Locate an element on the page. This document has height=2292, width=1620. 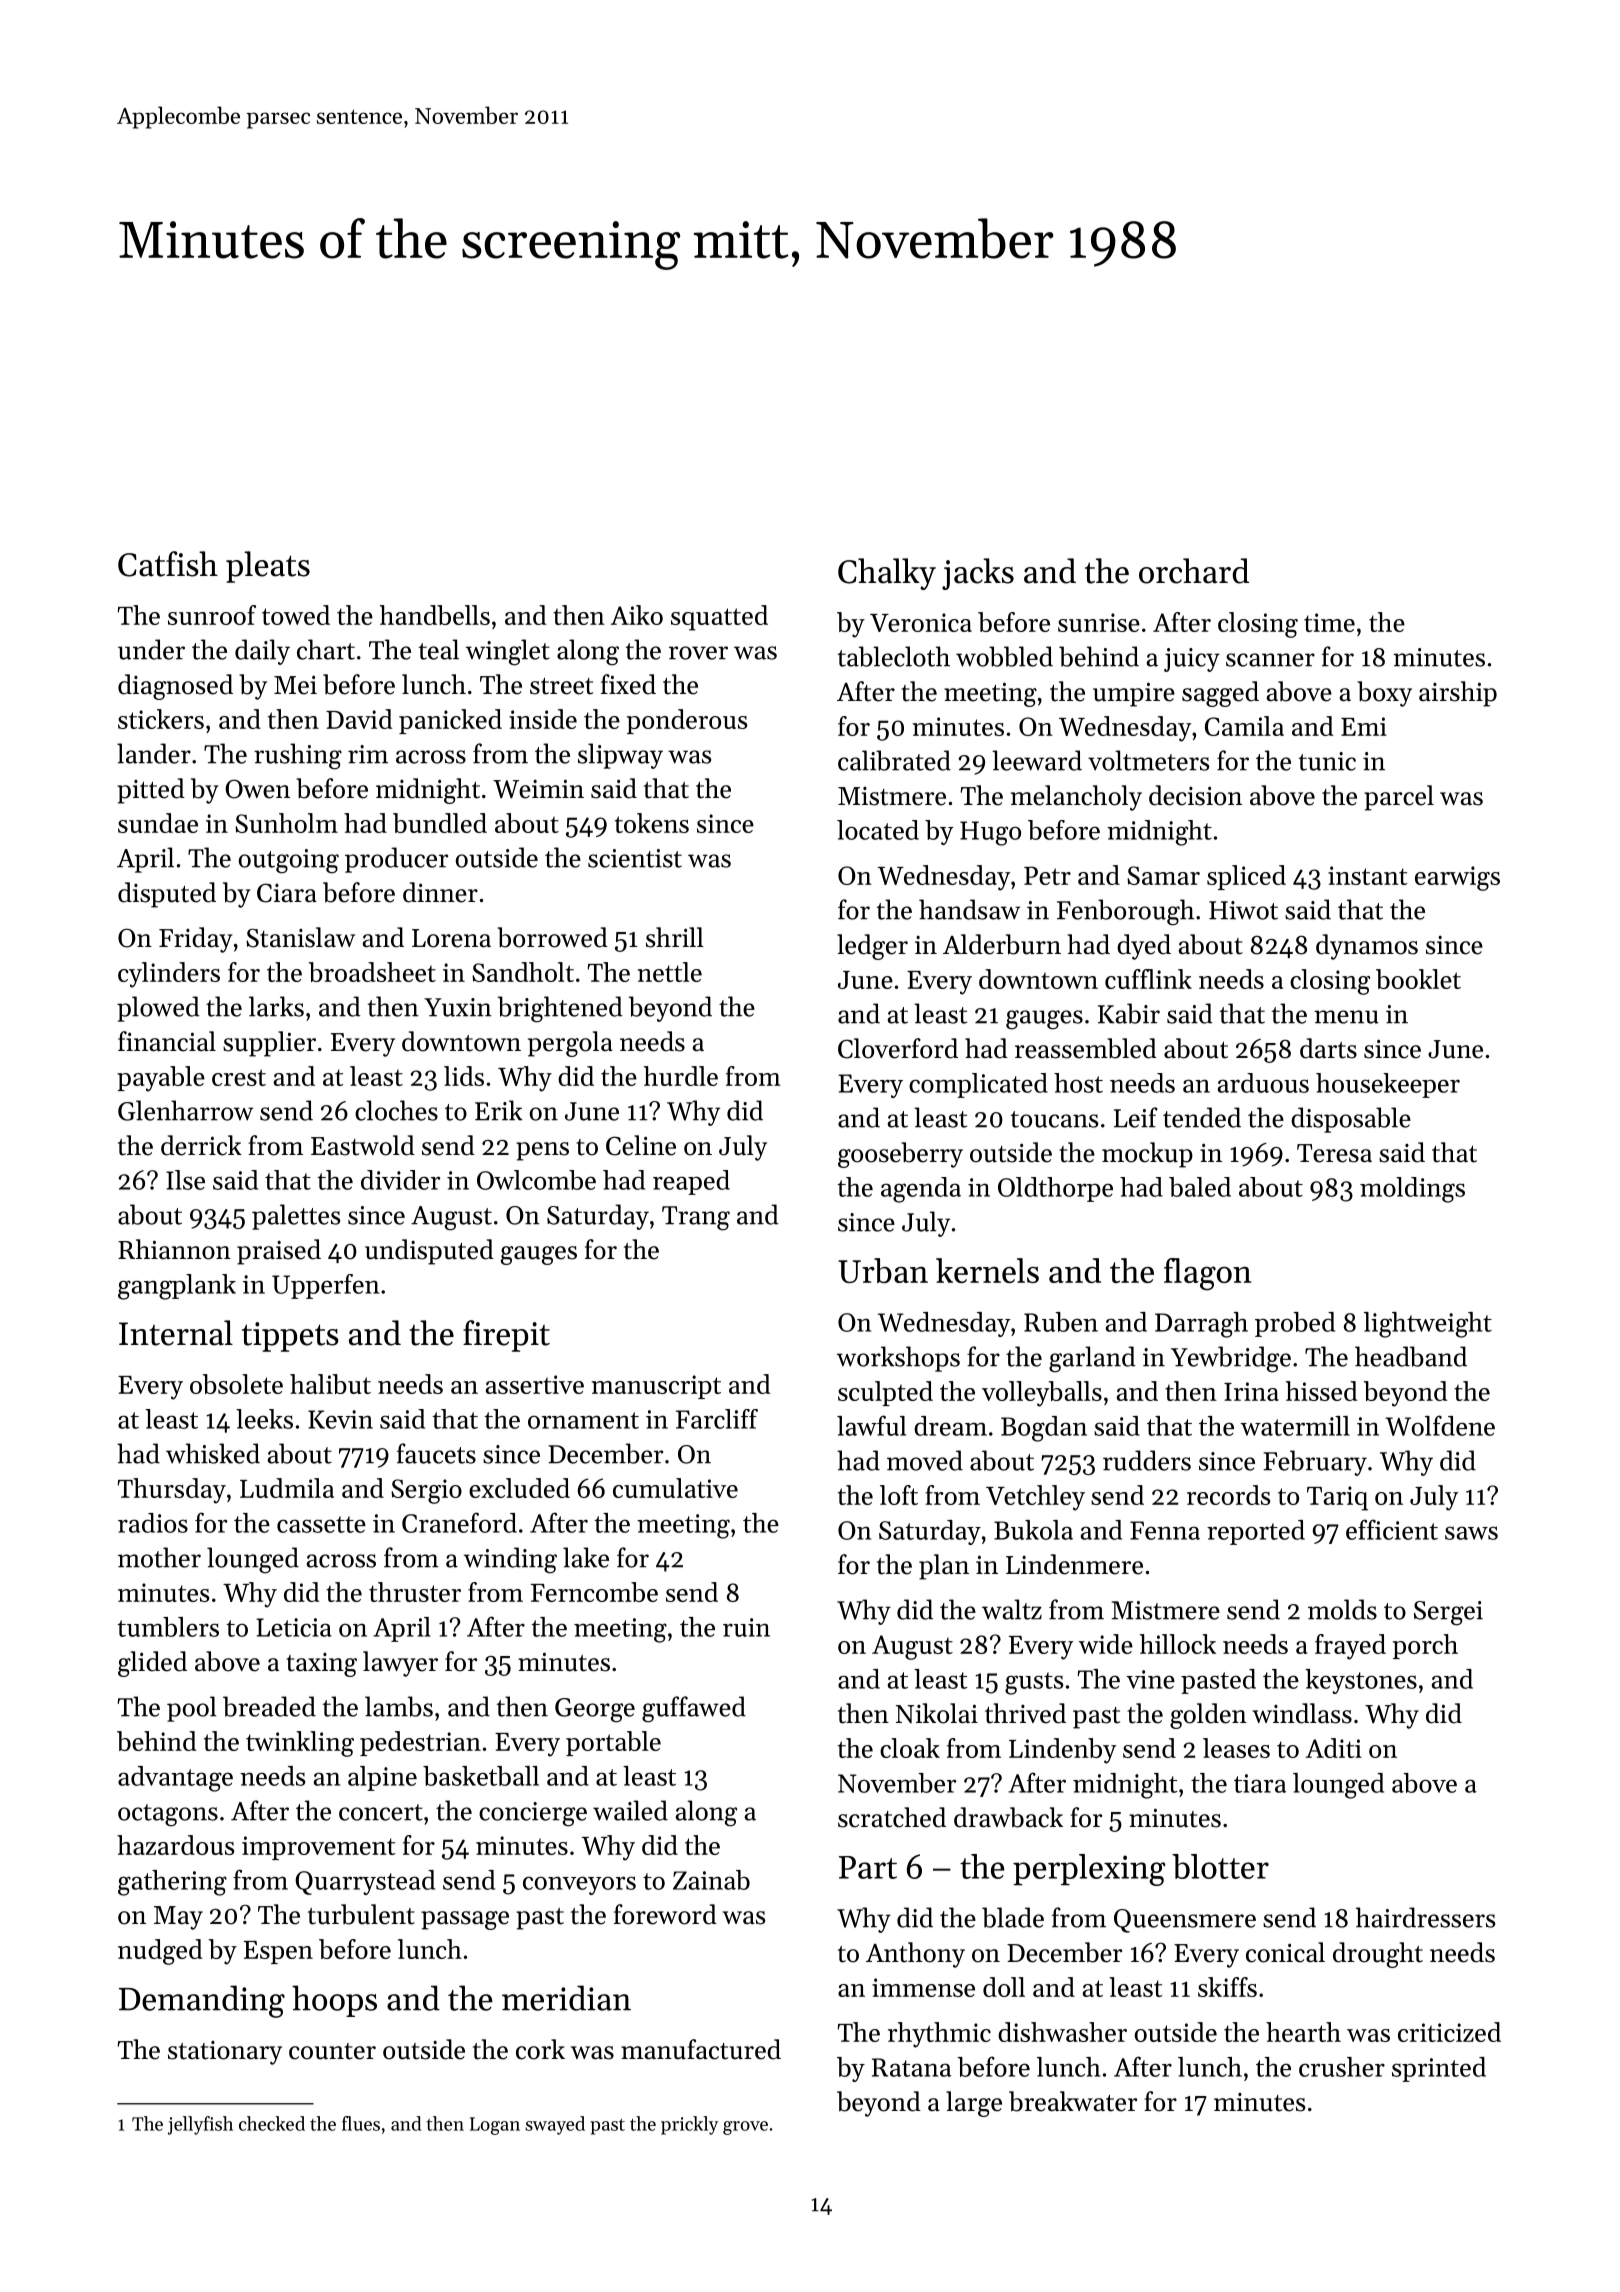
airship is located at coordinates (1458, 694).
